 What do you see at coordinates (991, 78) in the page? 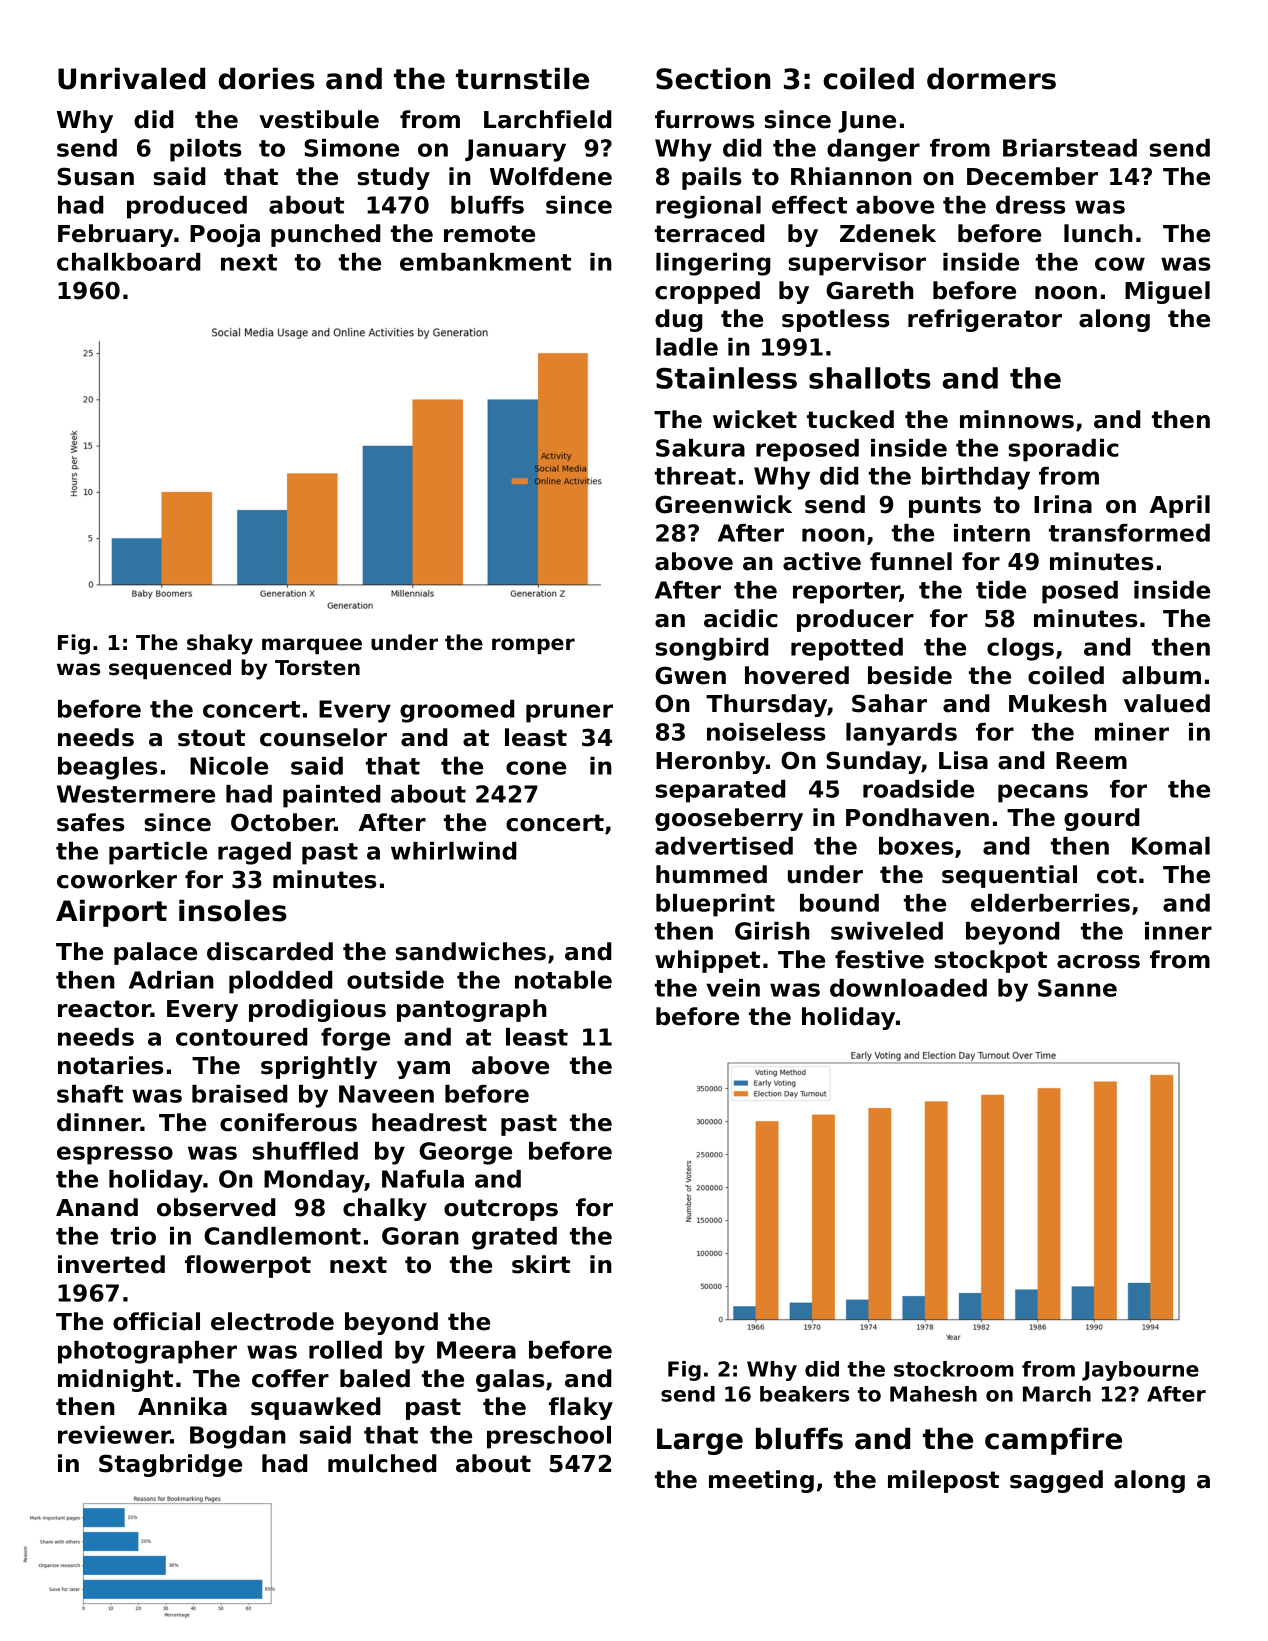
I see `dormers` at bounding box center [991, 78].
